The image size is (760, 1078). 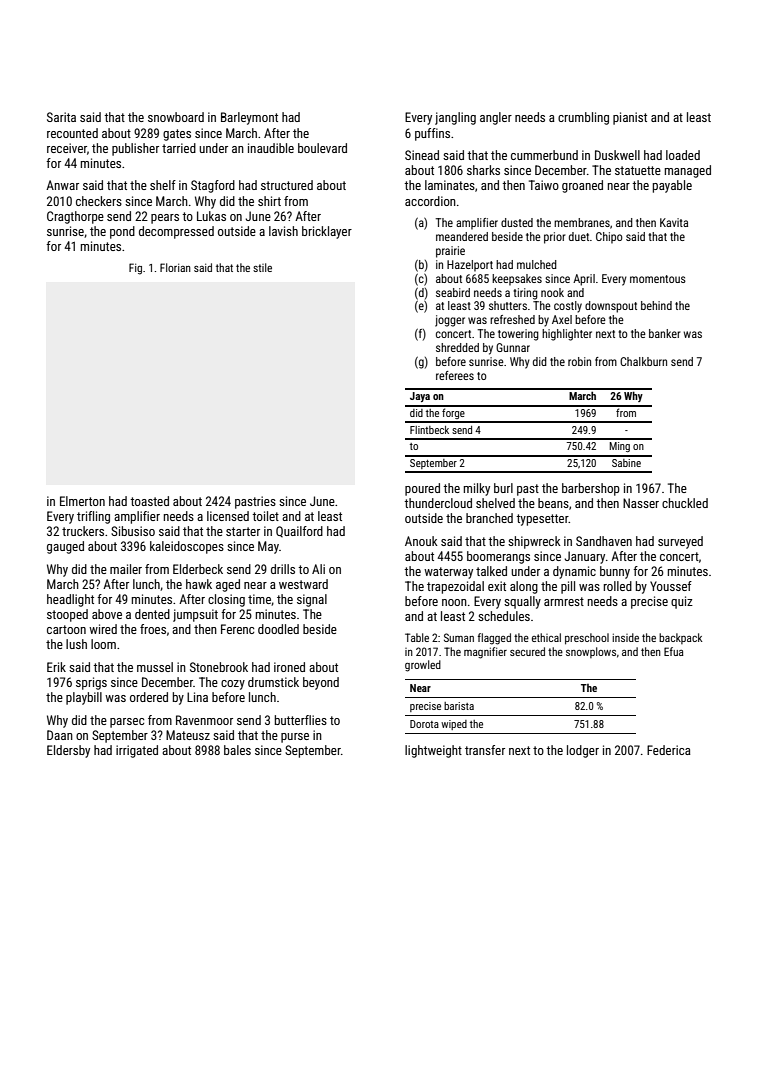 What do you see at coordinates (579, 361) in the page?
I see `robin` at bounding box center [579, 361].
